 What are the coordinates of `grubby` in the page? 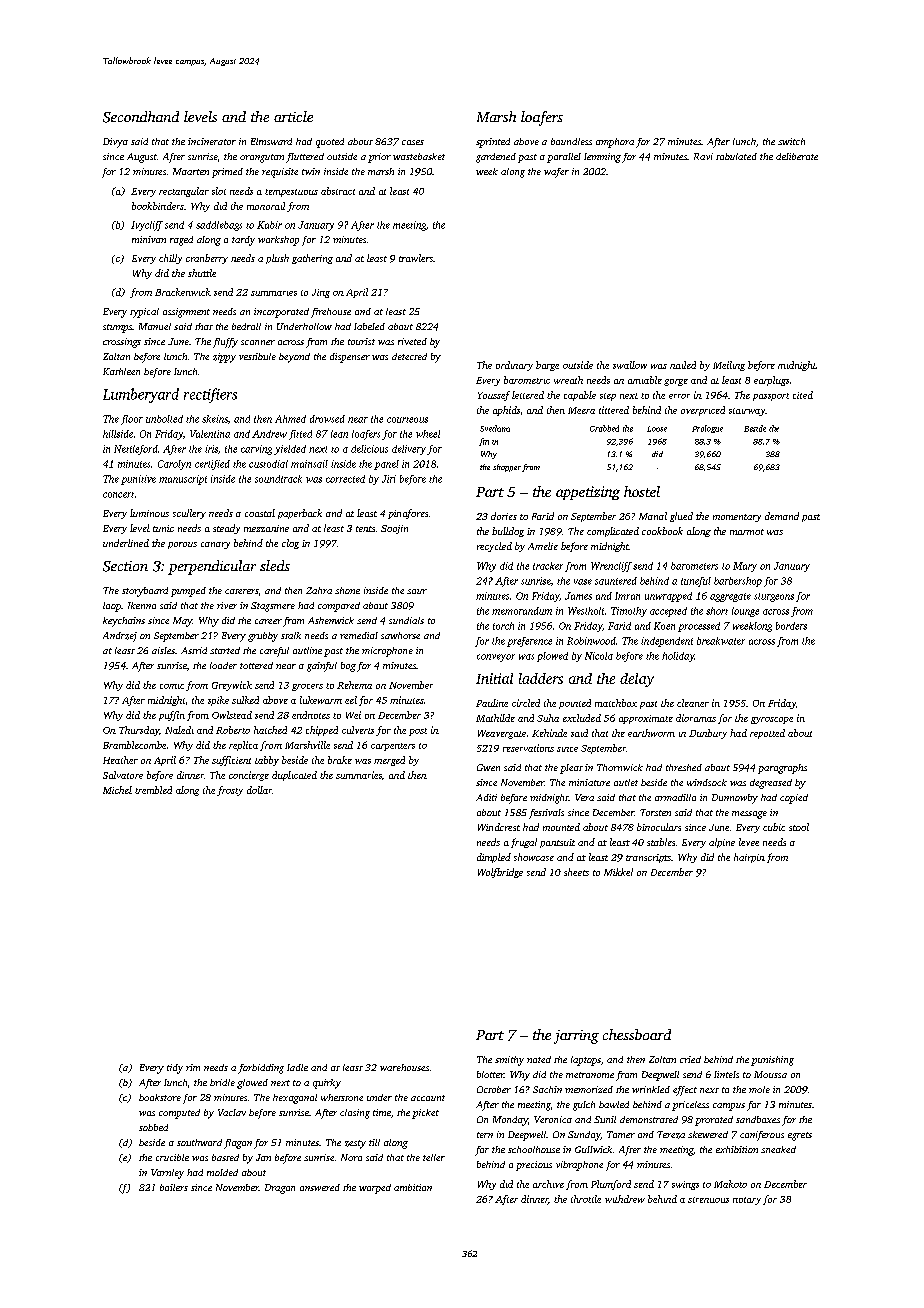 It's located at (263, 637).
